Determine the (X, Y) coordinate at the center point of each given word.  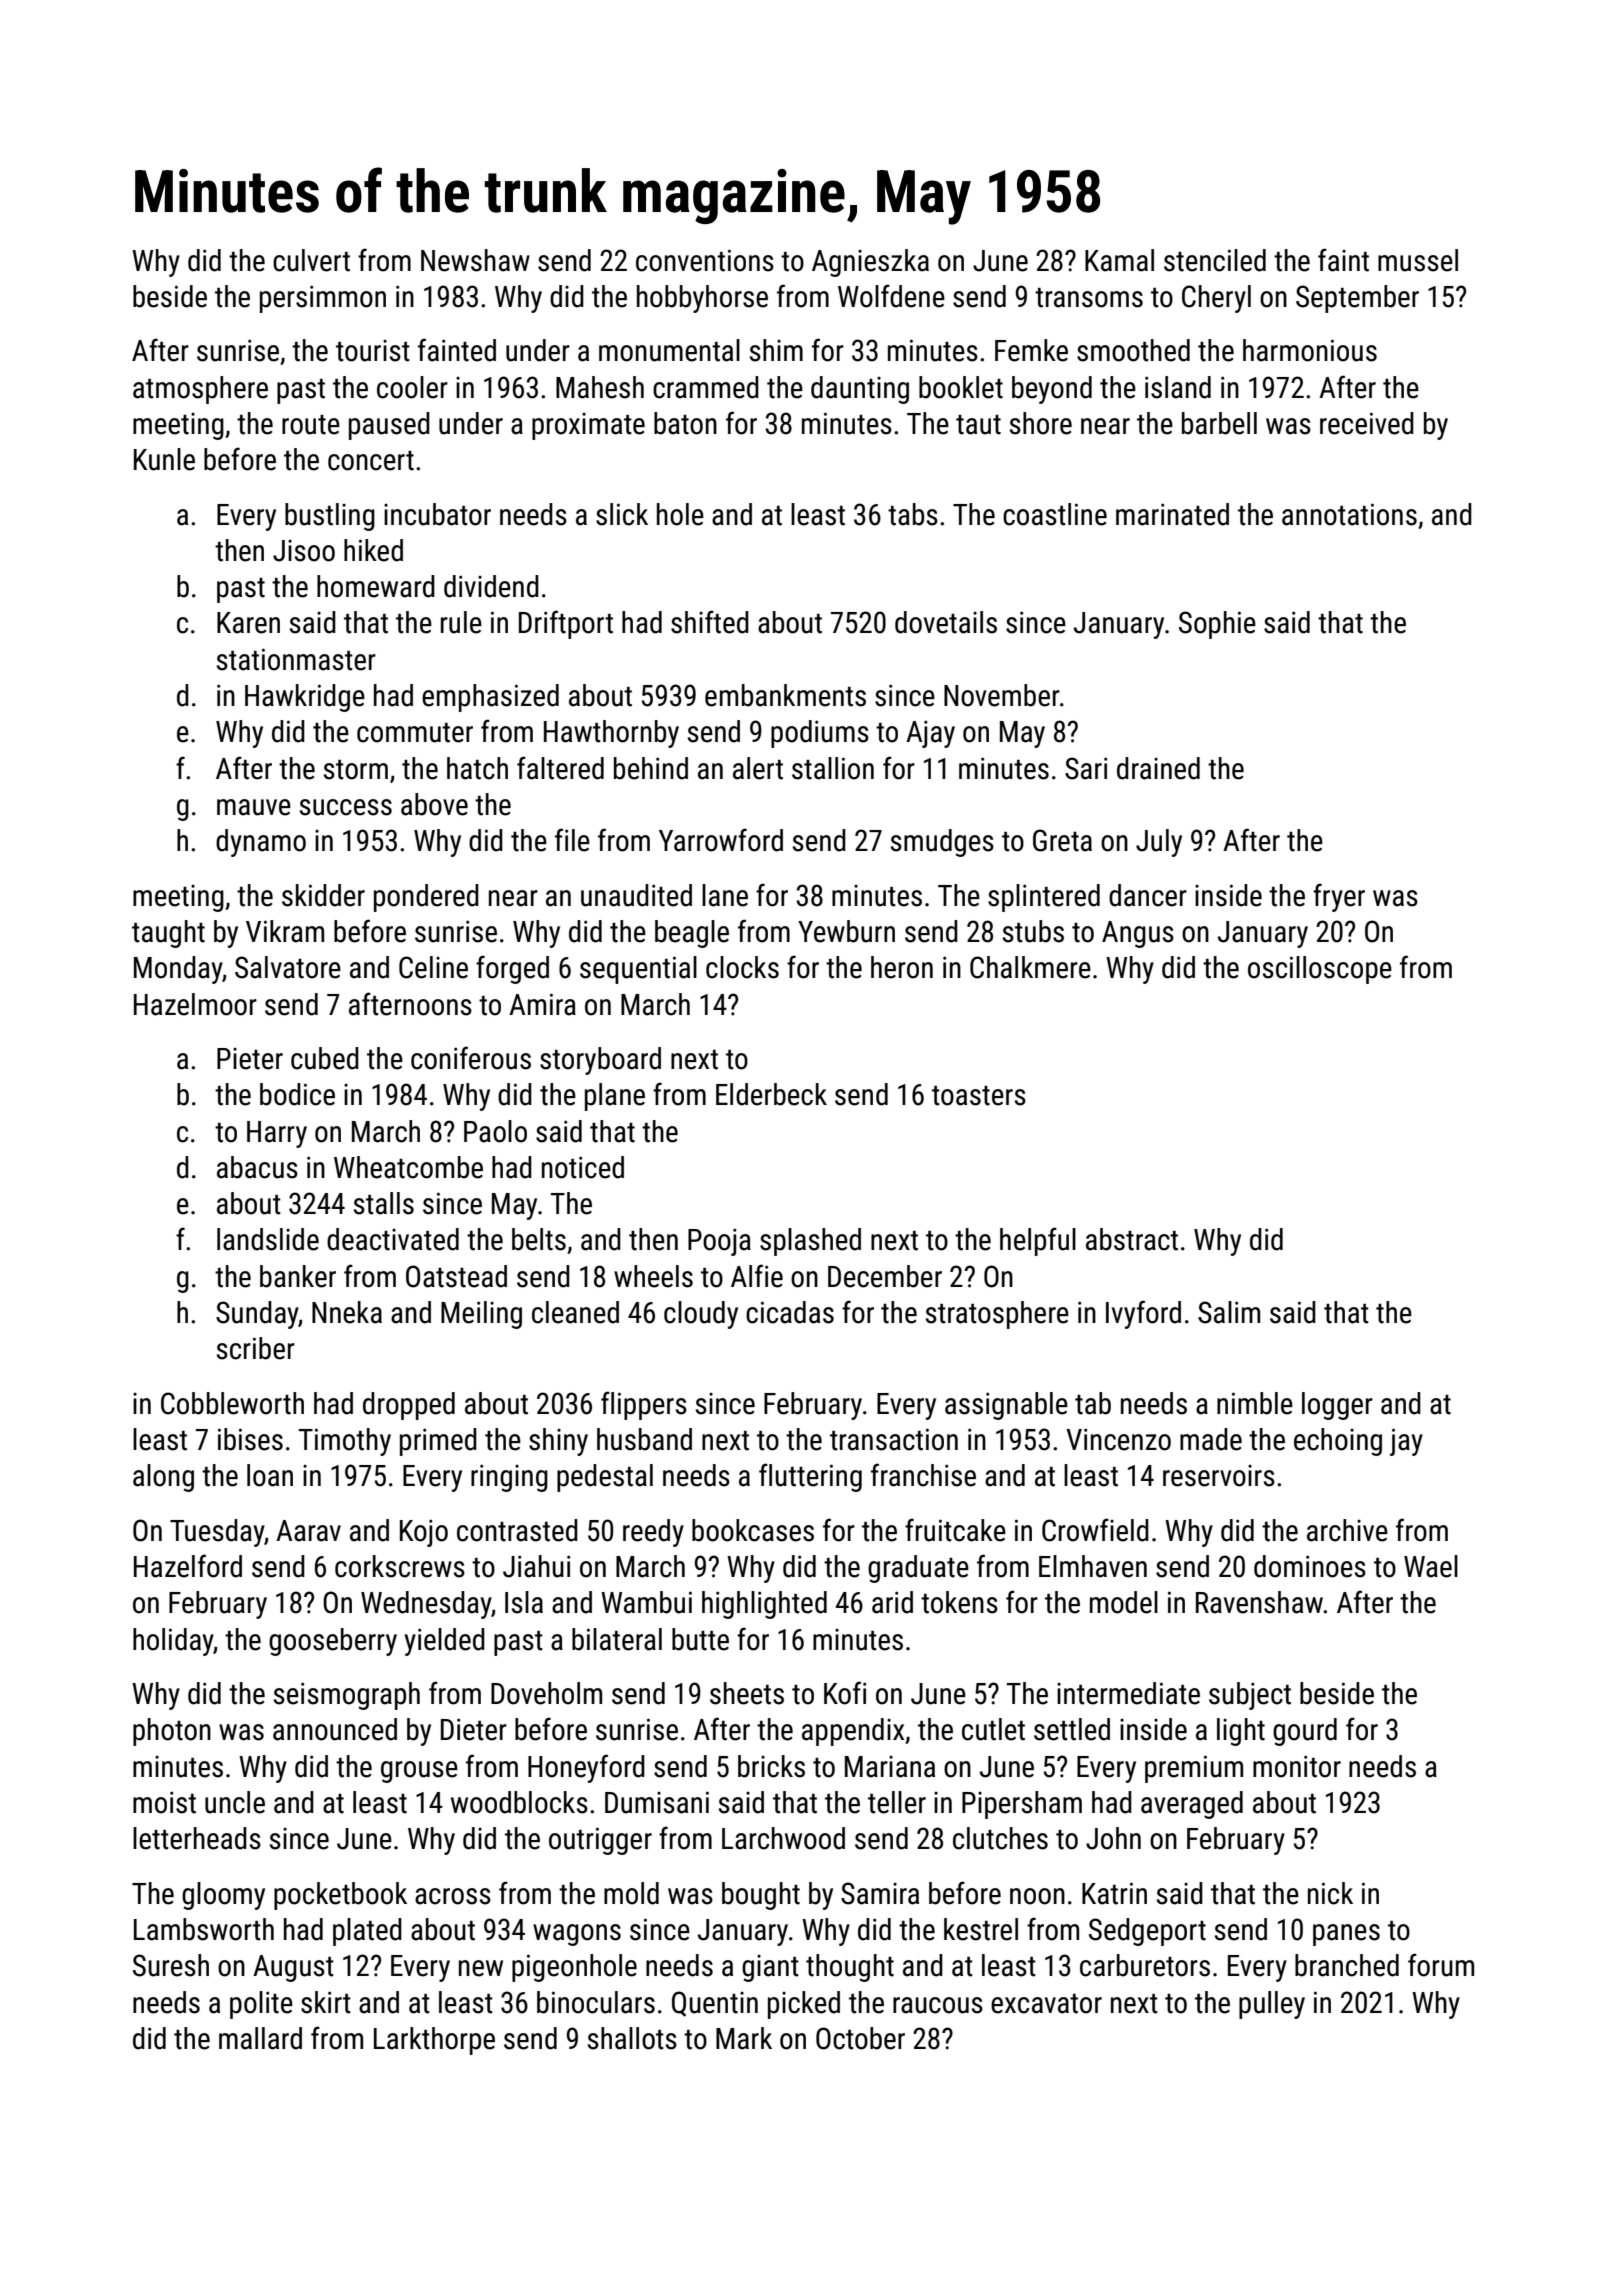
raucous (938, 2005)
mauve (254, 807)
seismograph (347, 1696)
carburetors (1145, 1965)
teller (897, 1802)
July (1159, 843)
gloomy (223, 1896)
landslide (268, 1239)
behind (651, 768)
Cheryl (1216, 299)
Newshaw (475, 260)
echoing (1338, 1442)
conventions (705, 260)
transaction (894, 1439)
